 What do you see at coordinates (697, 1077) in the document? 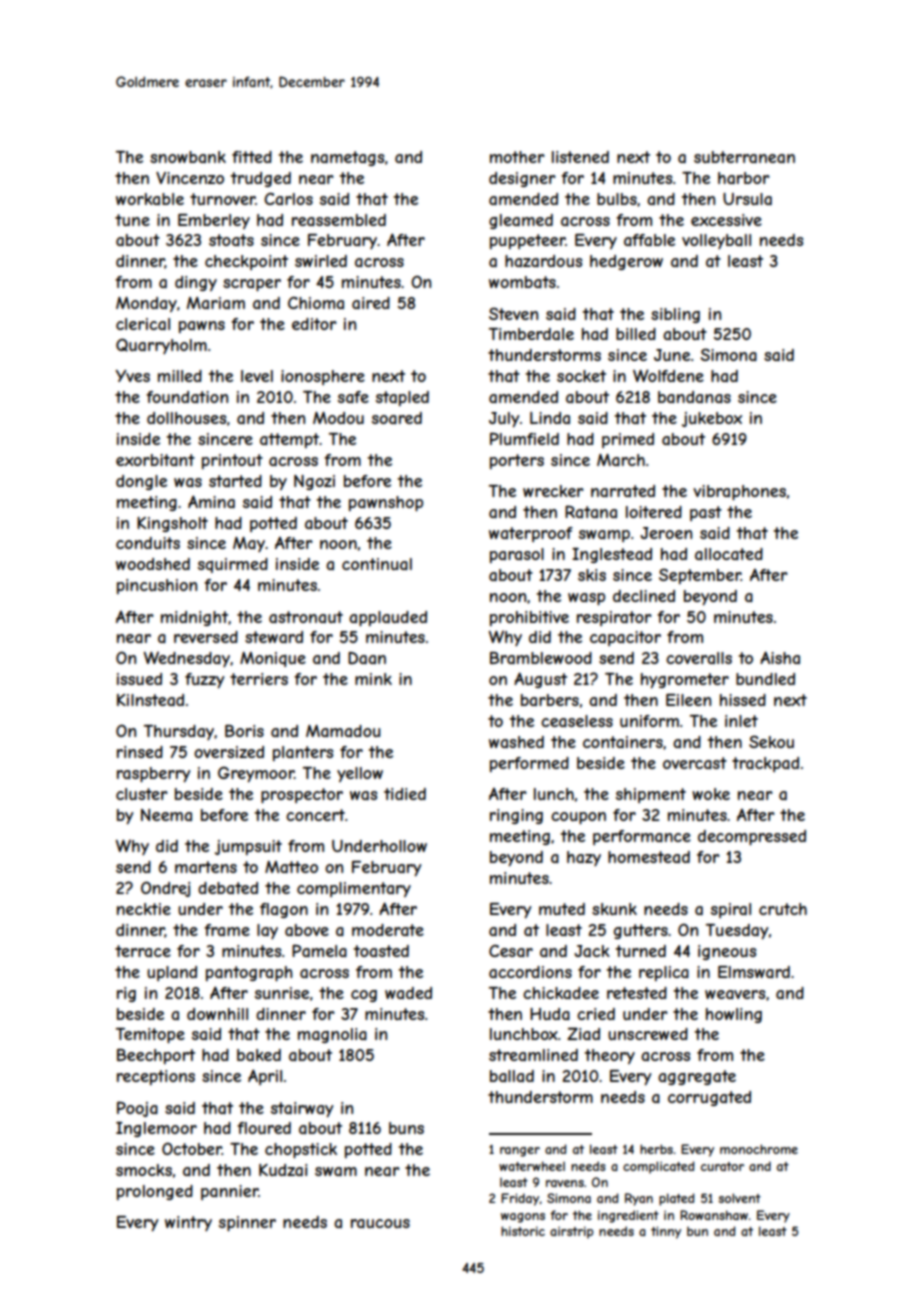
I see `aggregate` at bounding box center [697, 1077].
